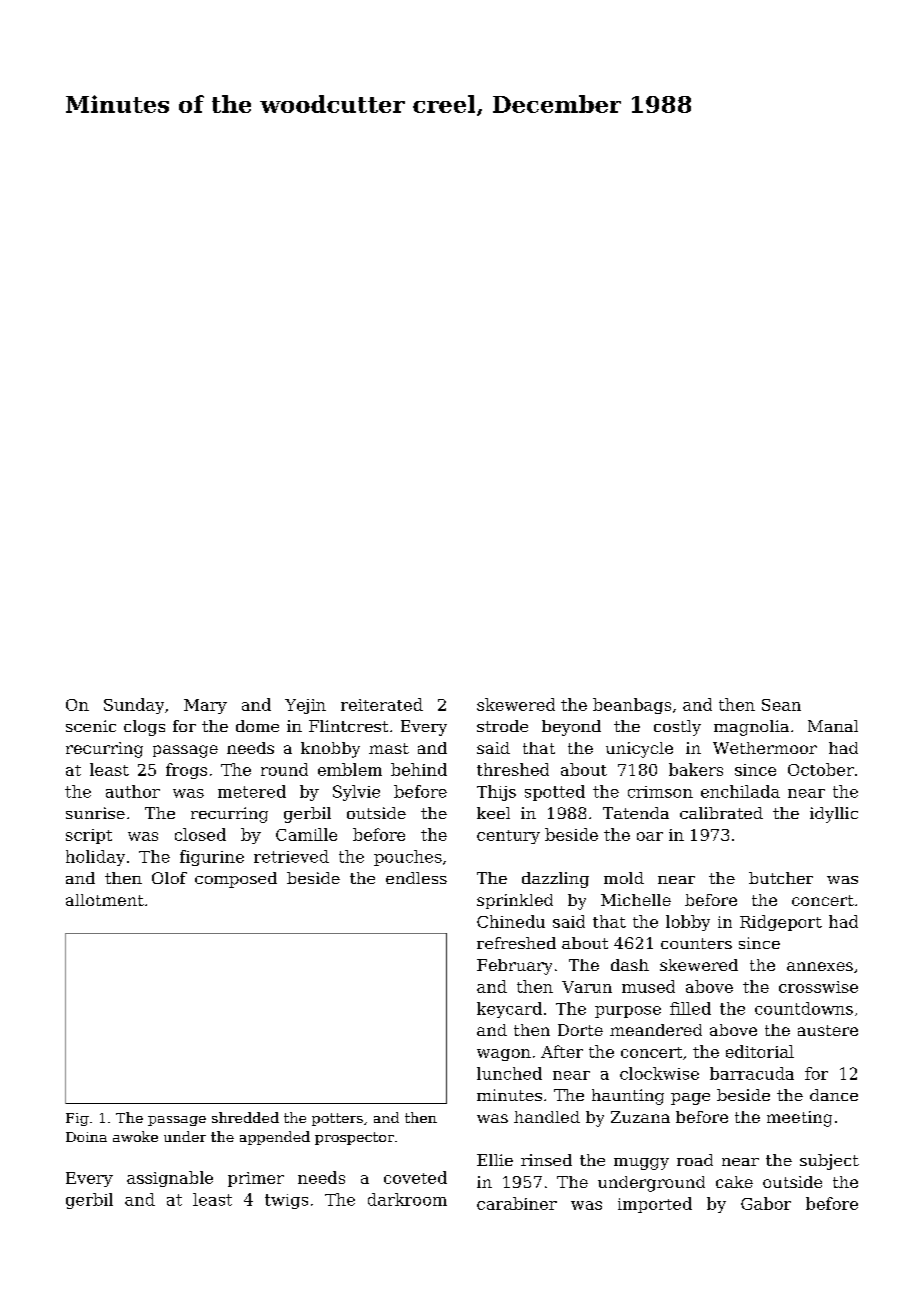 The image size is (924, 1308). I want to click on butcher, so click(781, 878).
